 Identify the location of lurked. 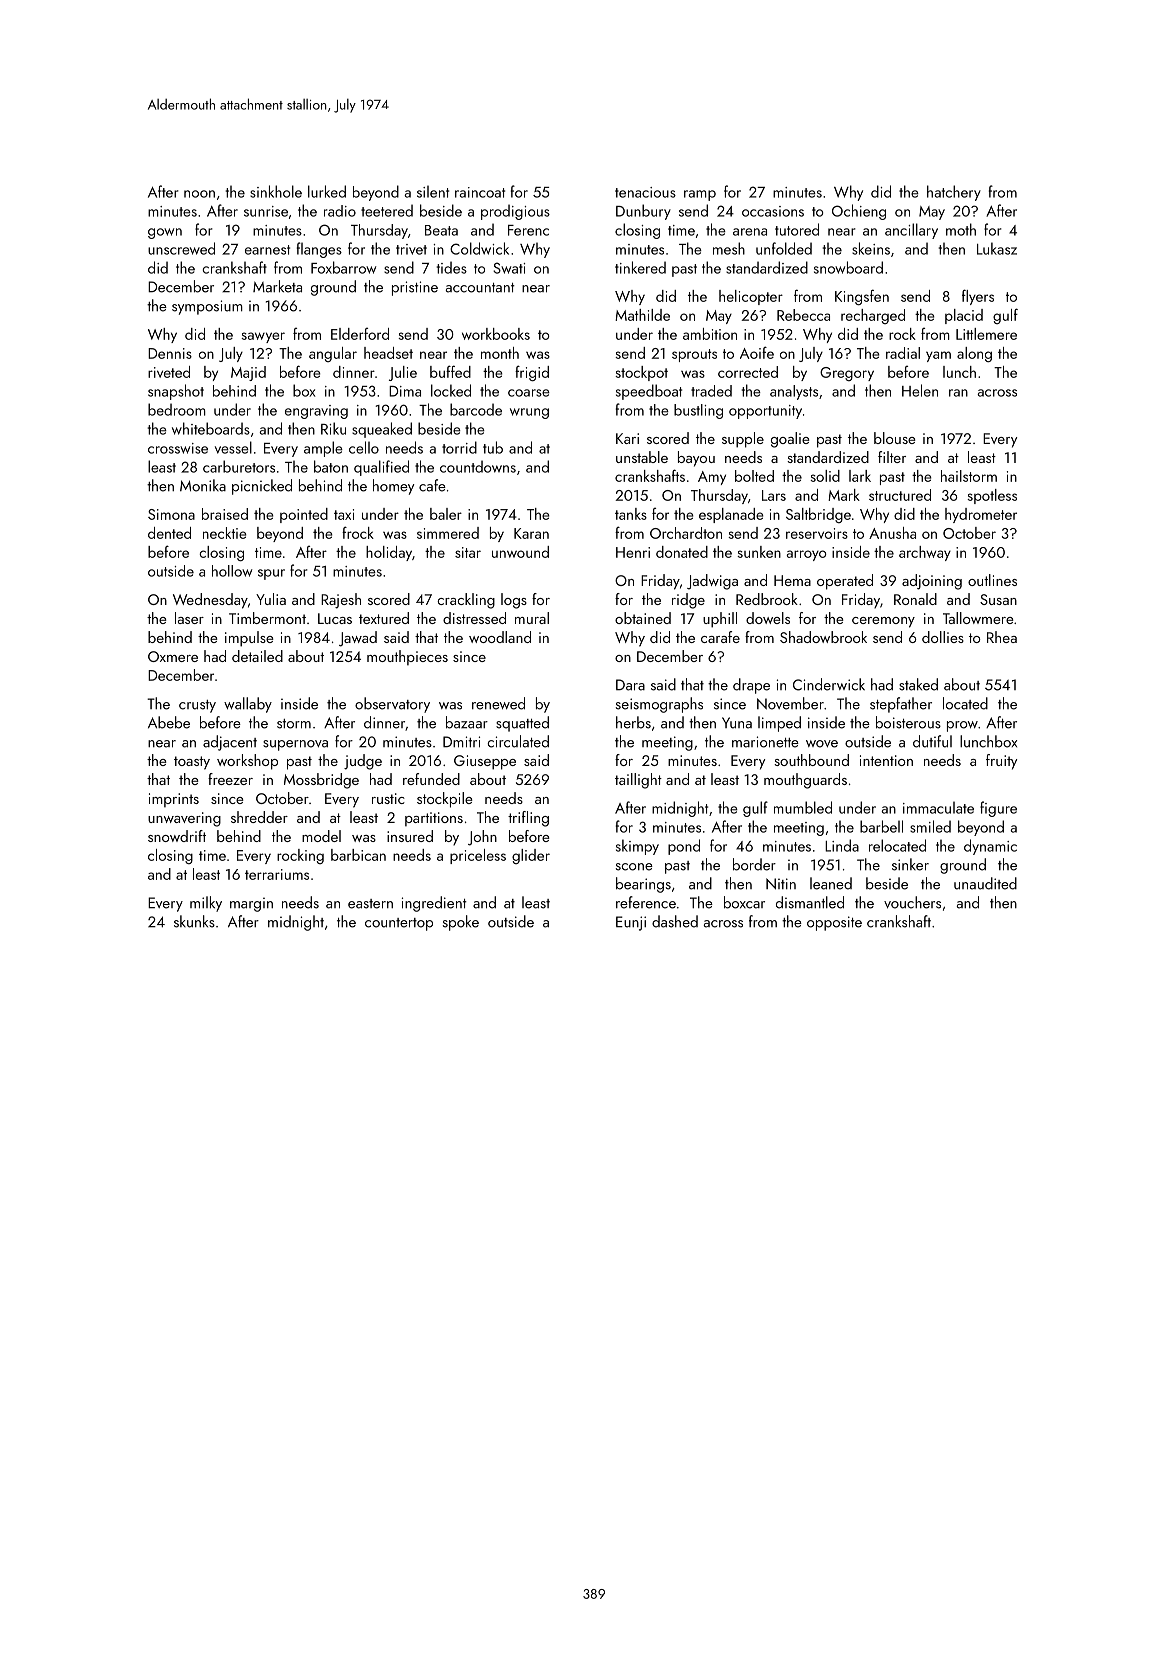
(327, 191).
